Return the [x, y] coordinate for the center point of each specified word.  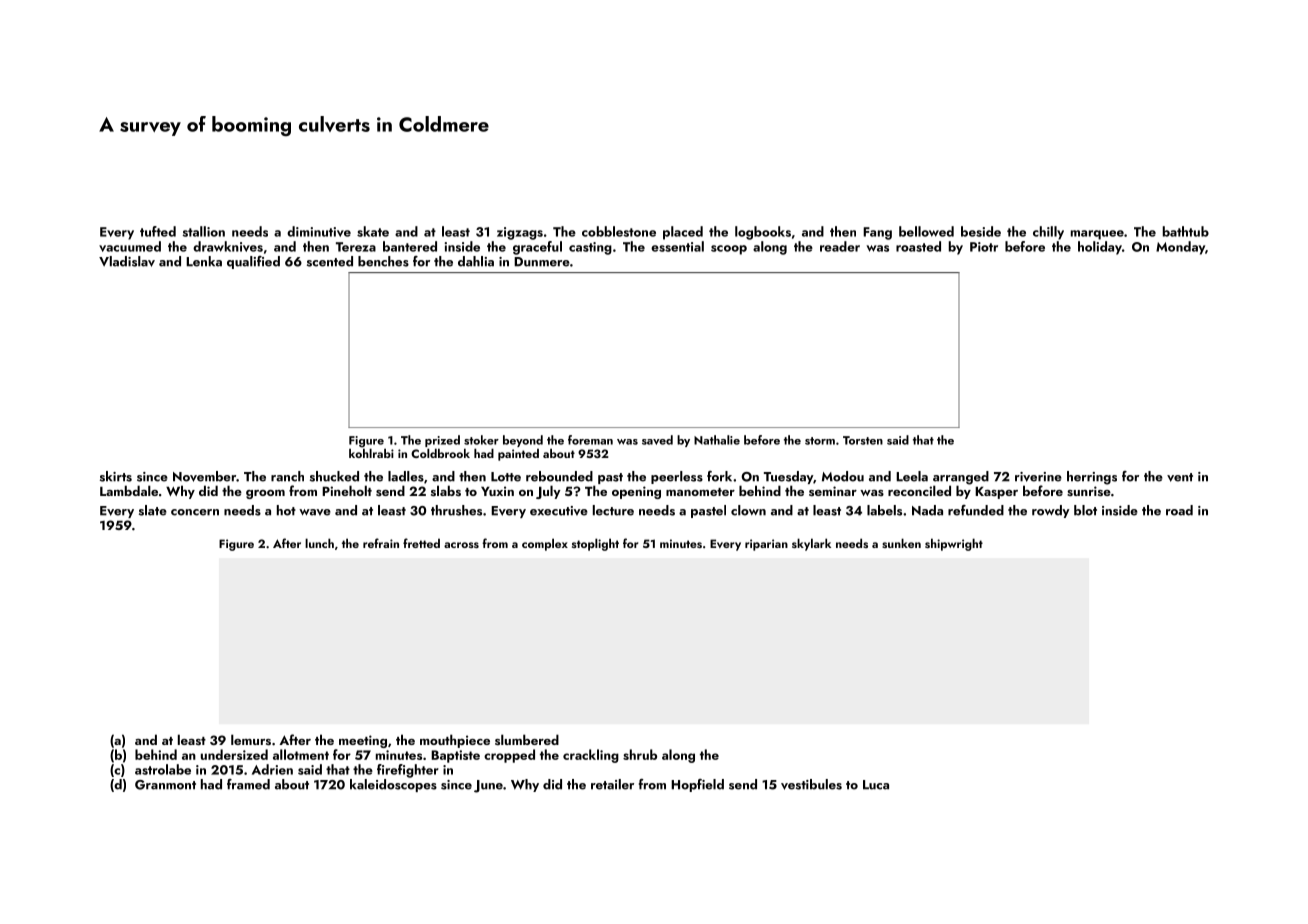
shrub [640, 754]
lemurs [251, 739]
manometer [700, 492]
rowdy [1051, 511]
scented [330, 261]
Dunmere [542, 262]
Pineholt [347, 490]
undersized [234, 754]
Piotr [984, 247]
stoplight [595, 544]
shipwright [954, 544]
